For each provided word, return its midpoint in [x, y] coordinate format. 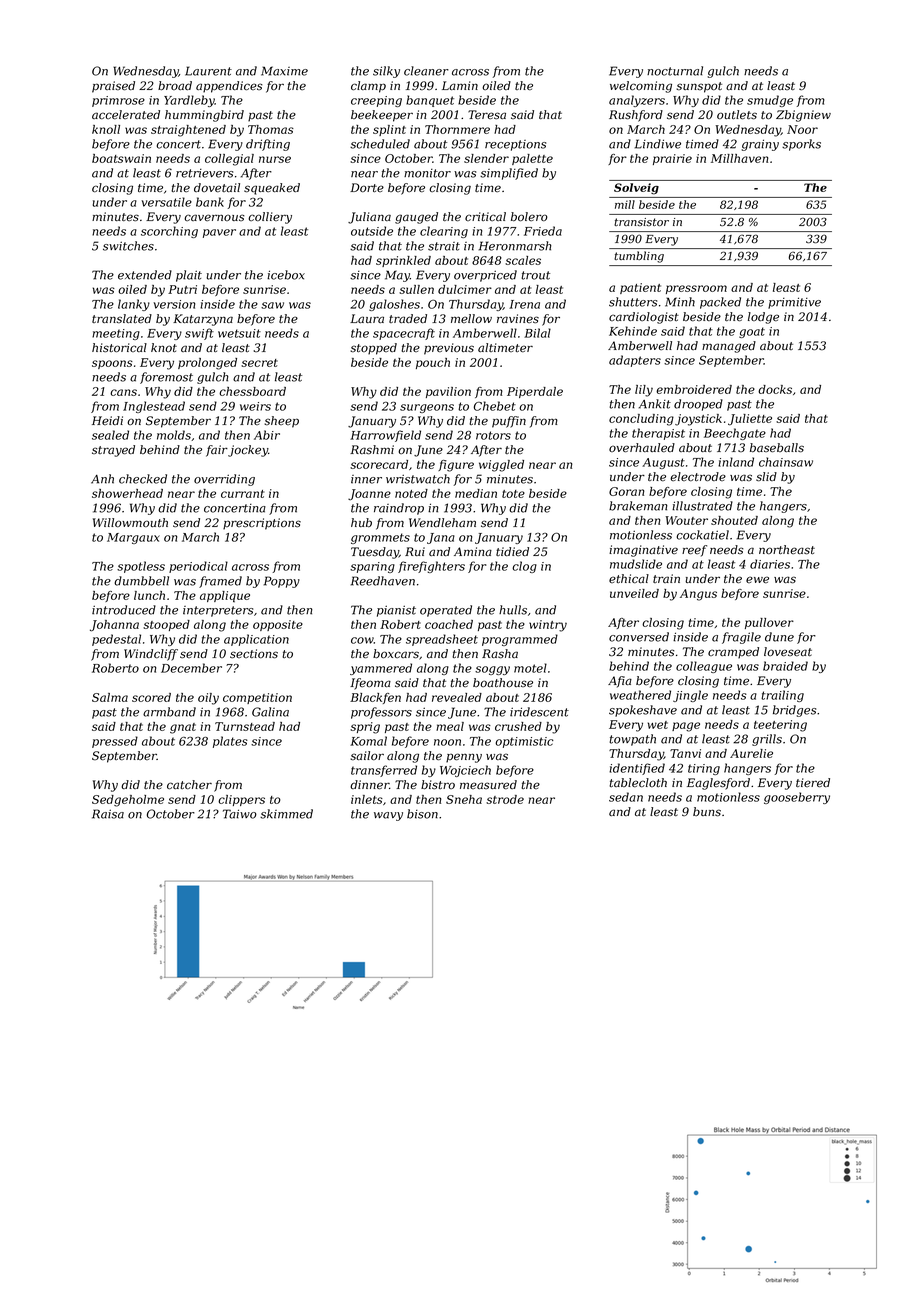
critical [485, 216]
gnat [183, 728]
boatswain [121, 158]
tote [513, 494]
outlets [737, 115]
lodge [763, 318]
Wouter [687, 520]
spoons [112, 364]
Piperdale [535, 392]
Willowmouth [130, 523]
